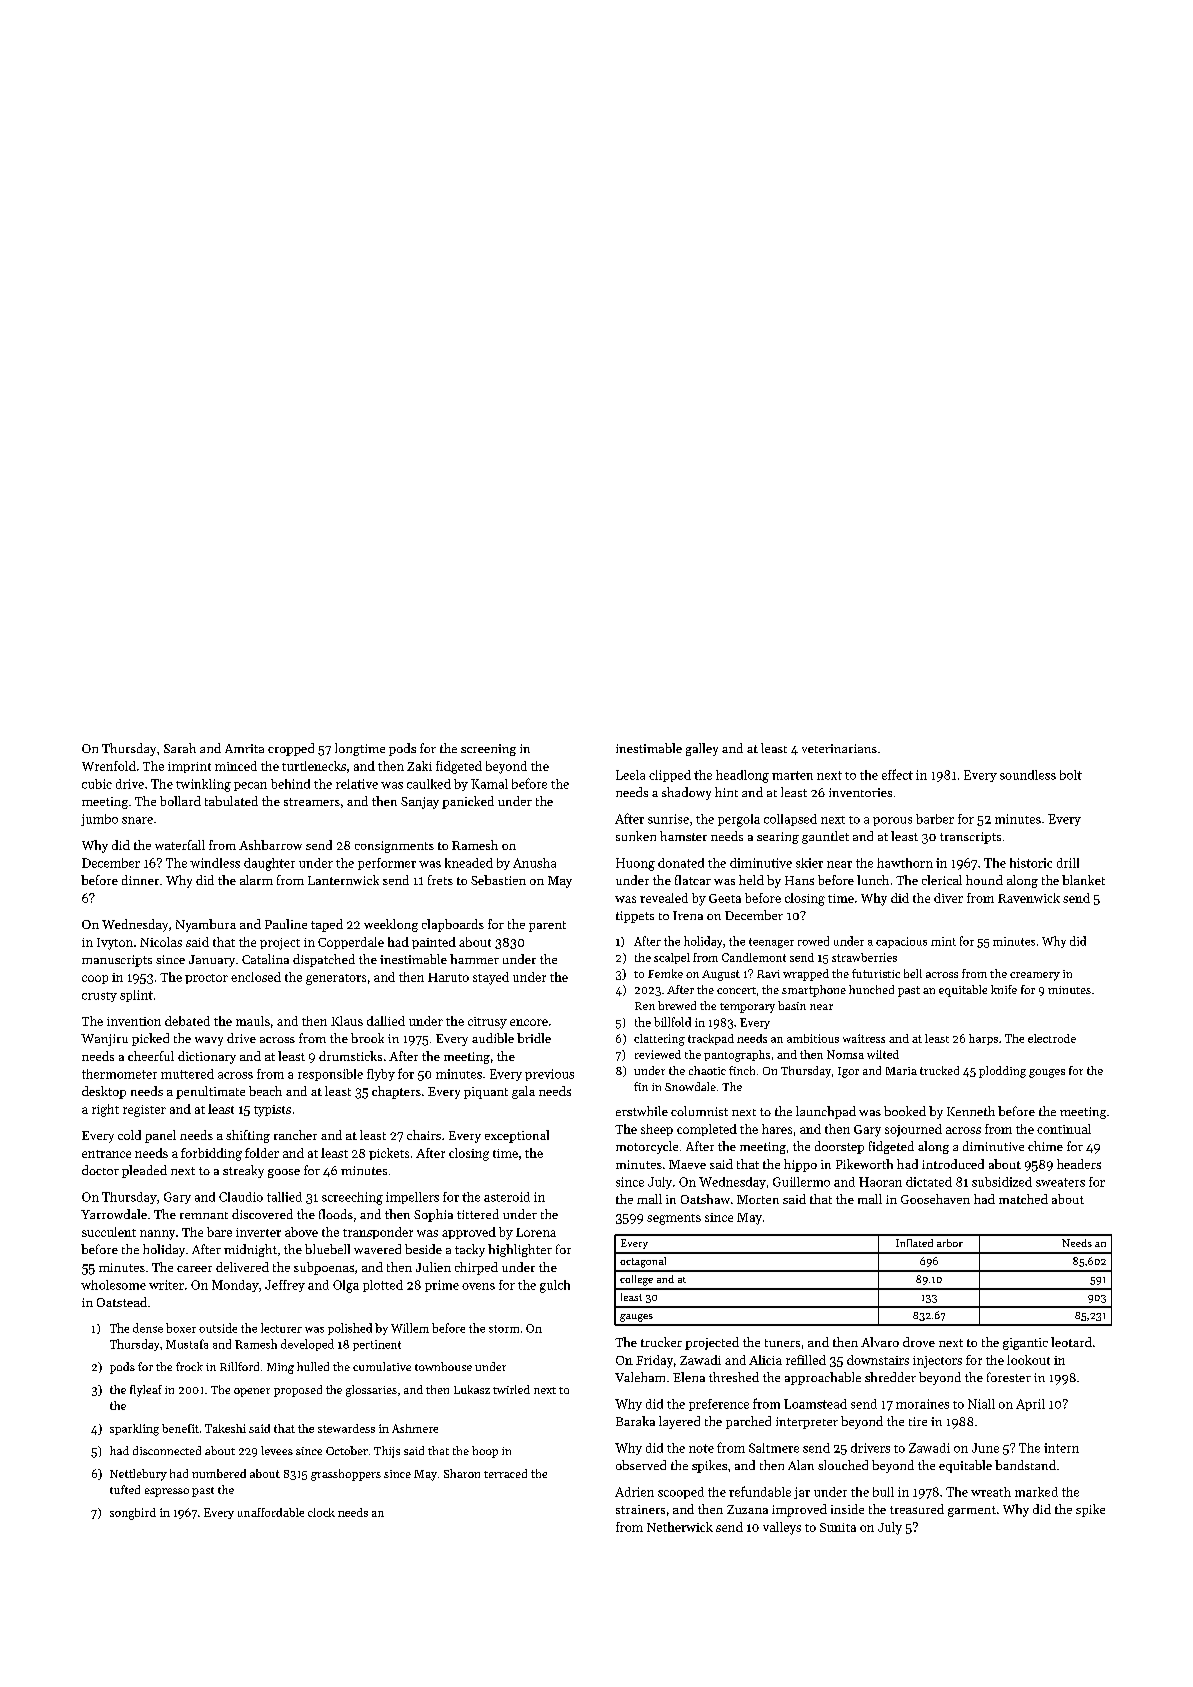  What do you see at coordinates (892, 821) in the screenshot?
I see `porous` at bounding box center [892, 821].
